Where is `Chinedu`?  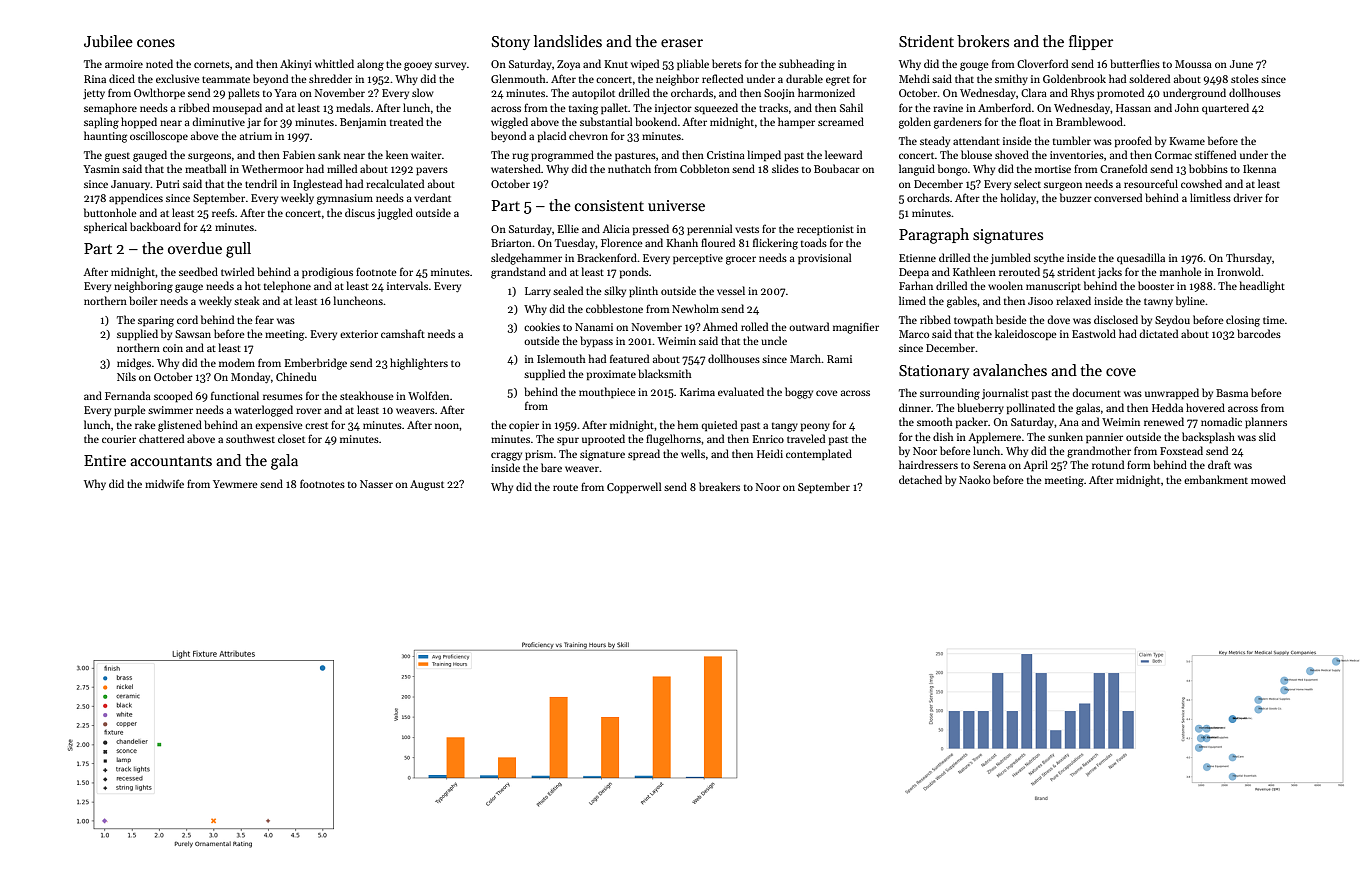 Chinedu is located at coordinates (296, 376).
